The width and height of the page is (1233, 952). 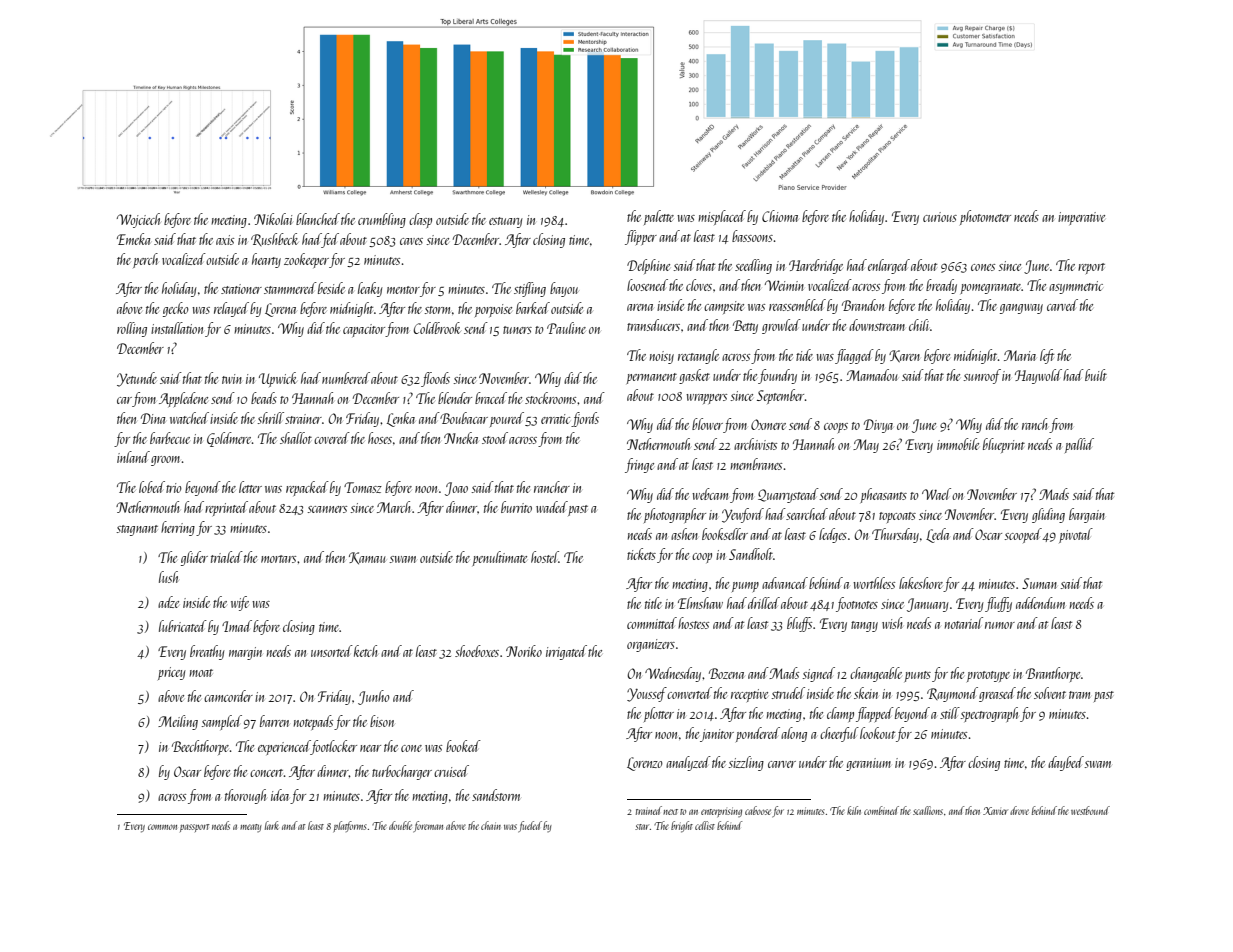 I want to click on Wojciech, so click(x=138, y=220).
